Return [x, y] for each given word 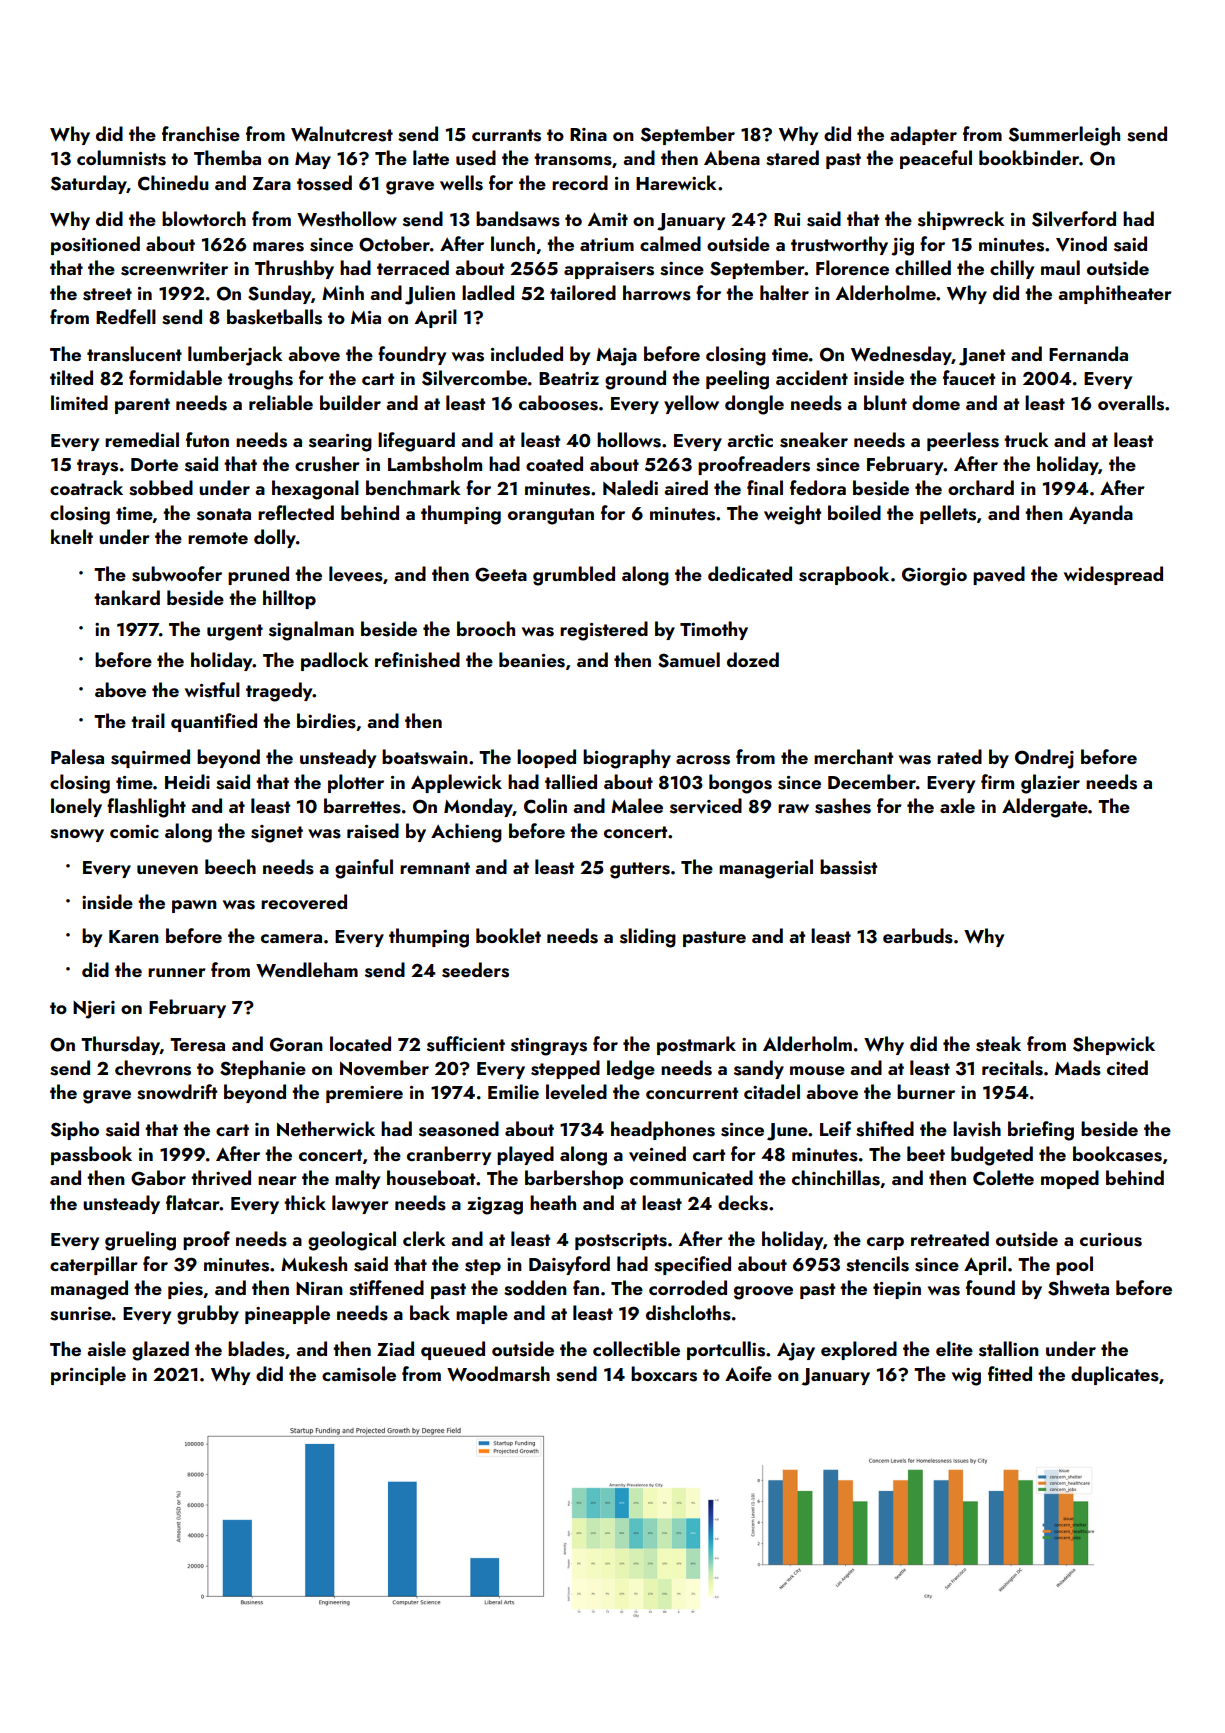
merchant [853, 756]
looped [546, 758]
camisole [359, 1374]
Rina [588, 134]
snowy [77, 835]
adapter [923, 135]
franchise [201, 134]
